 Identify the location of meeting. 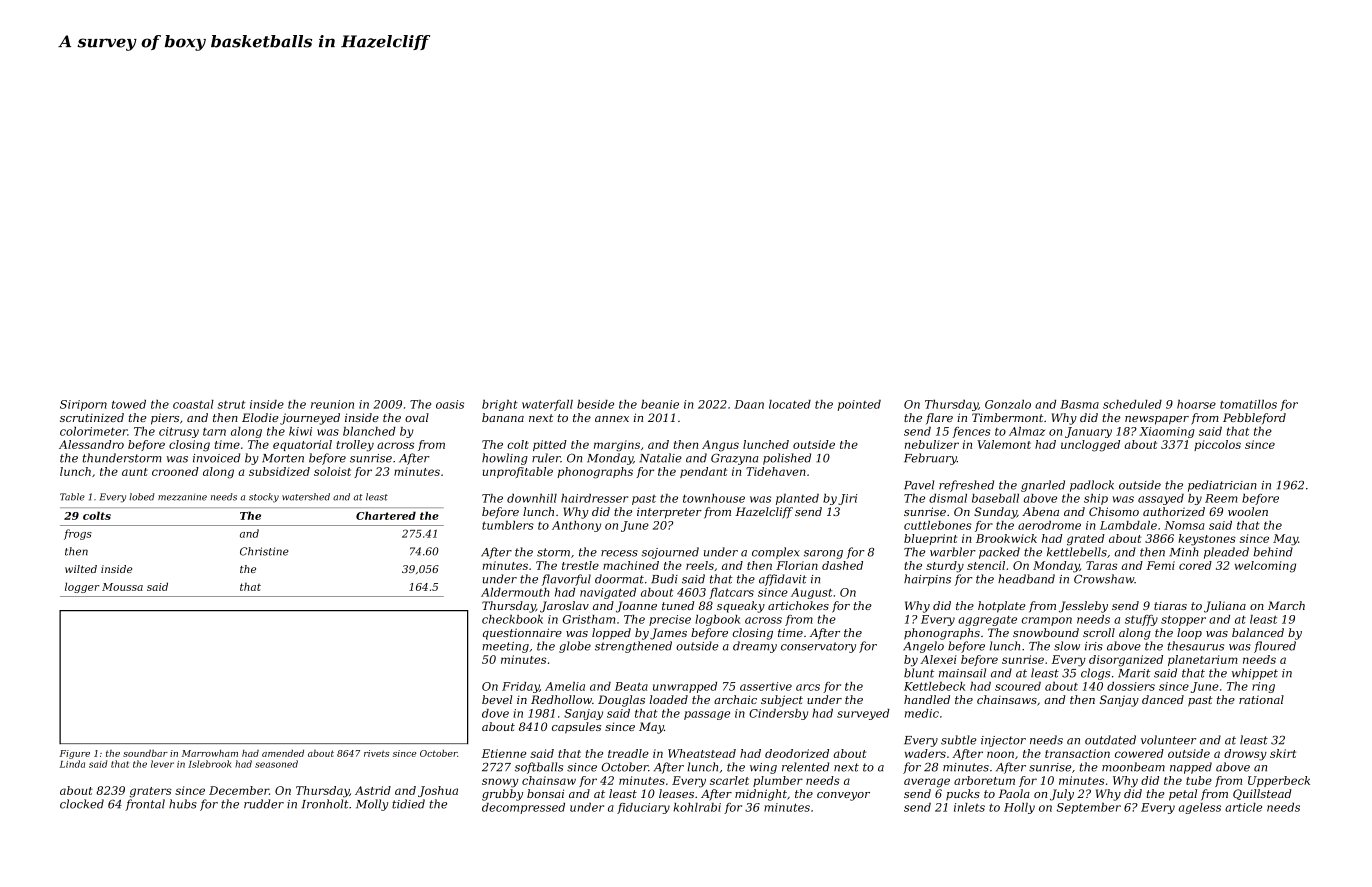
(505, 647).
